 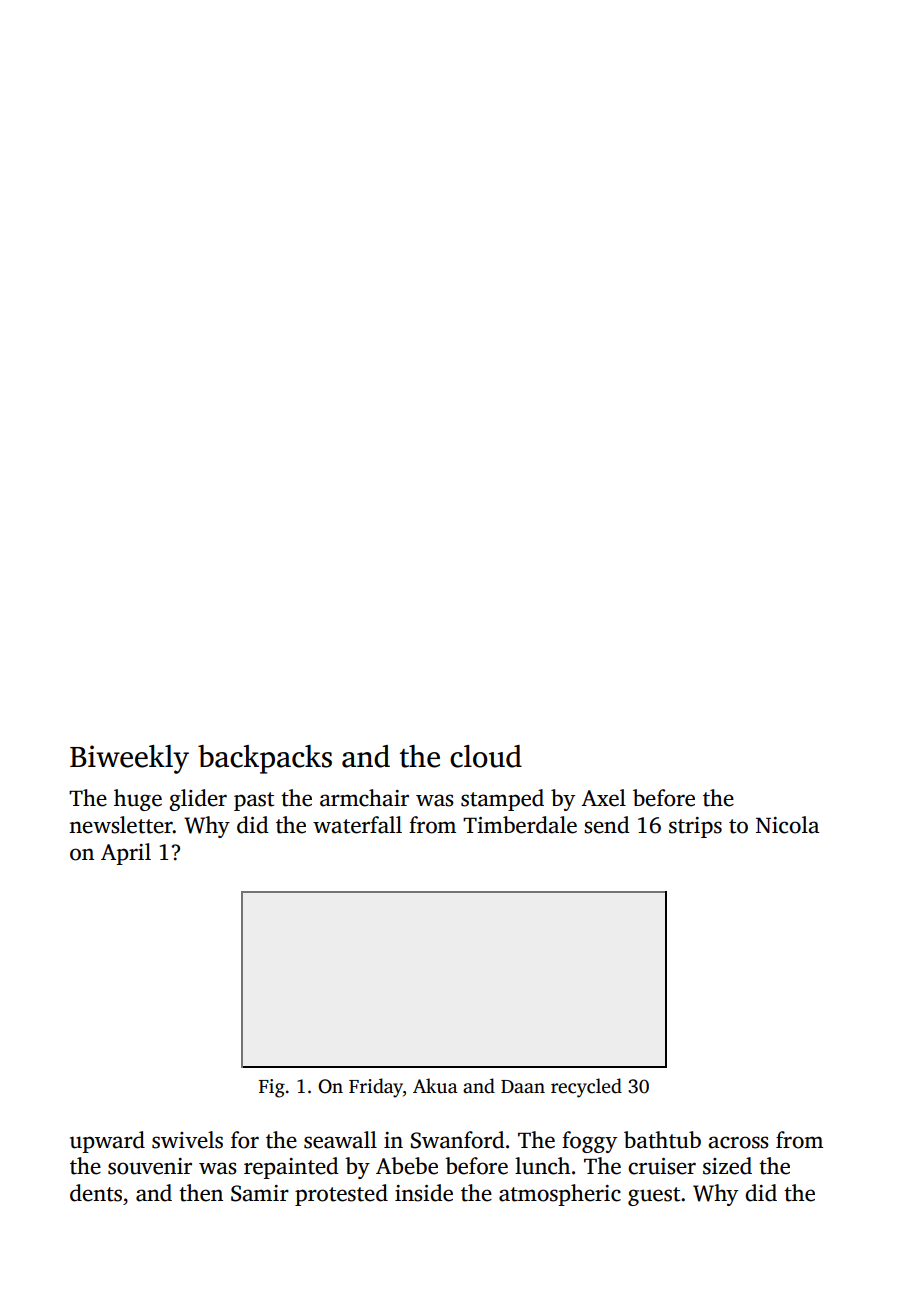 What do you see at coordinates (187, 1140) in the image?
I see `swivels` at bounding box center [187, 1140].
